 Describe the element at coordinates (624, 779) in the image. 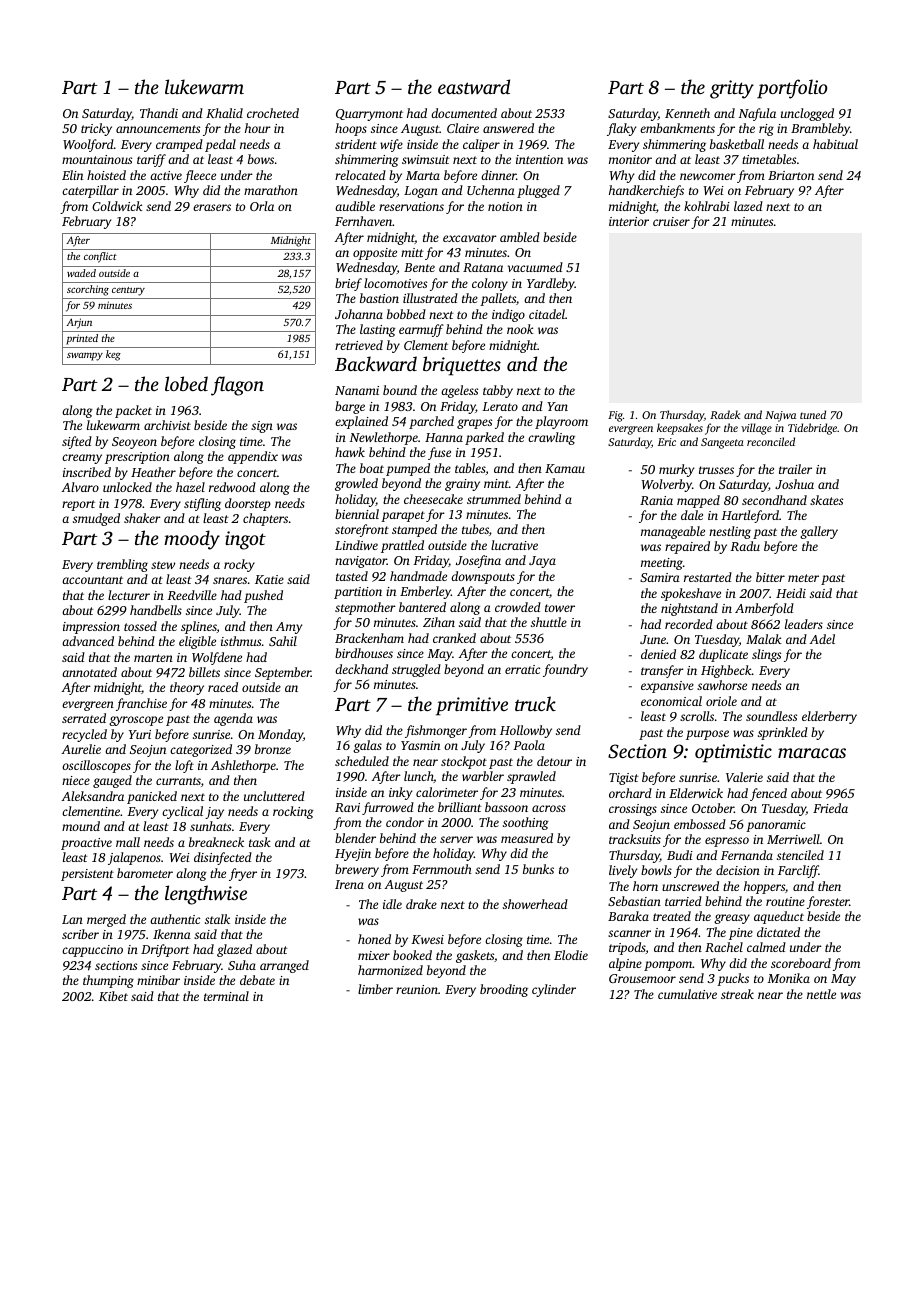

I see `Tigist` at that location.
